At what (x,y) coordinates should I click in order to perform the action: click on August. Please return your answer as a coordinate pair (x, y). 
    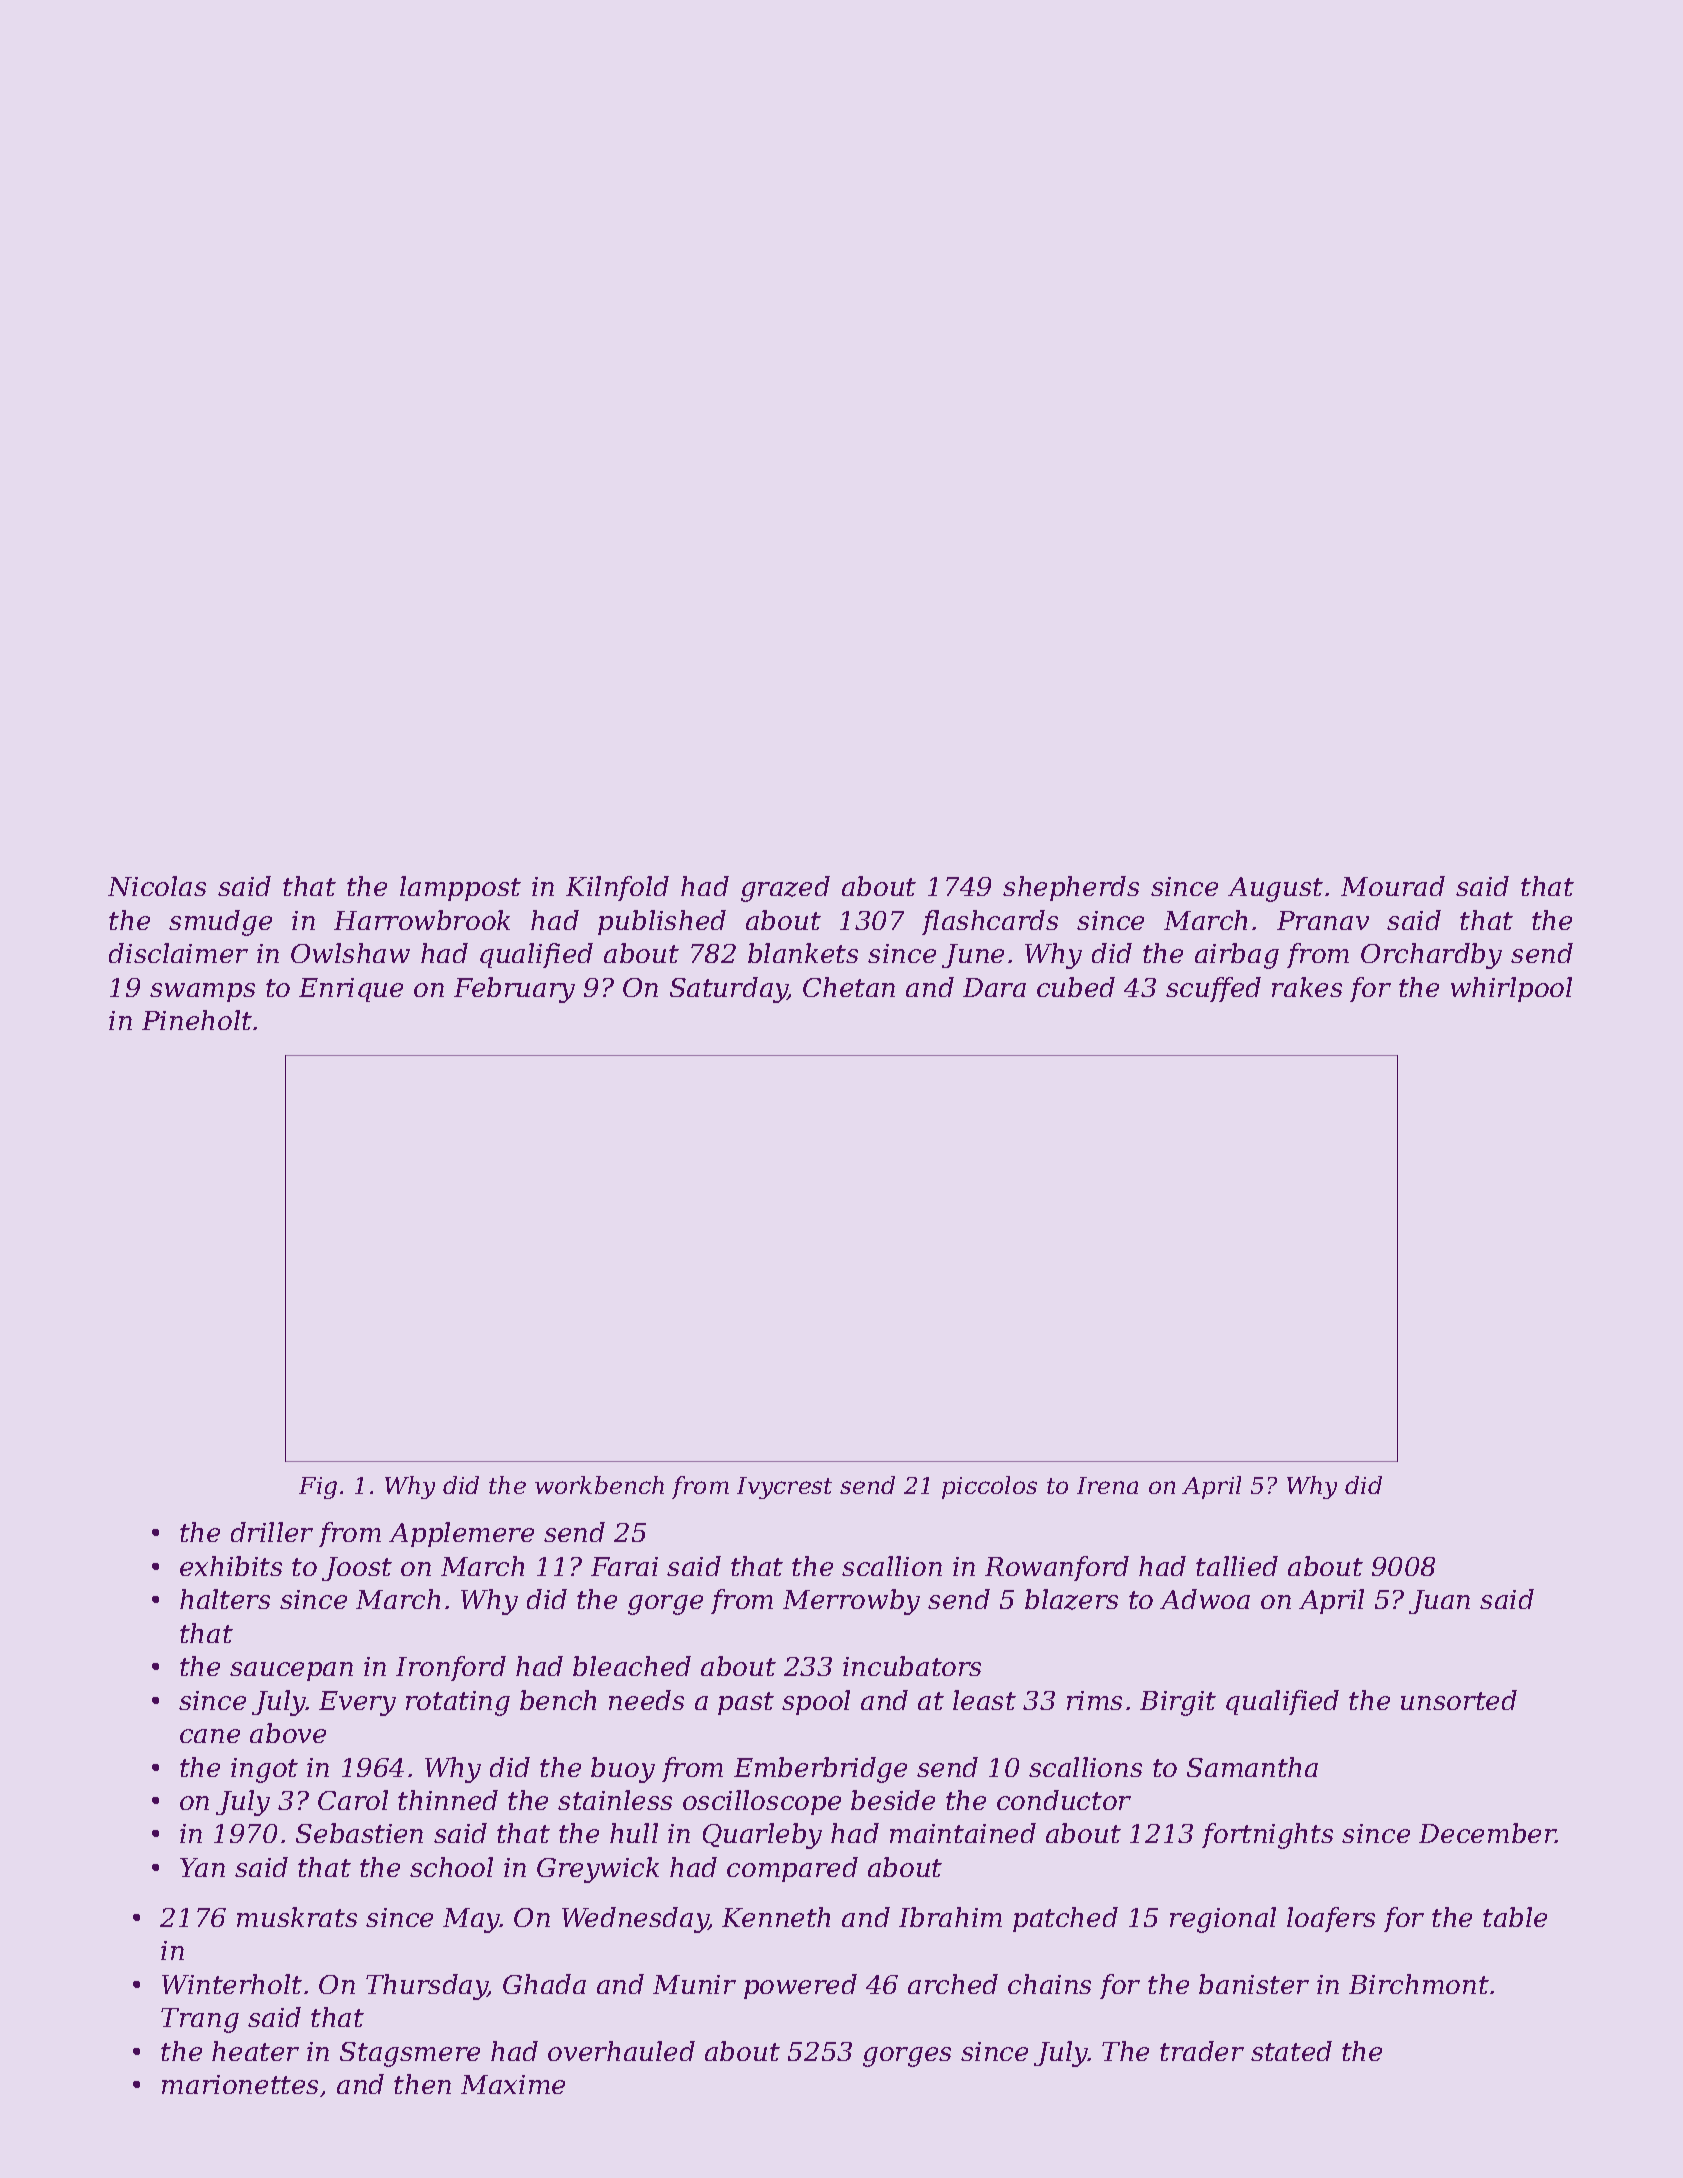
    Looking at the image, I should click on (1275, 889).
